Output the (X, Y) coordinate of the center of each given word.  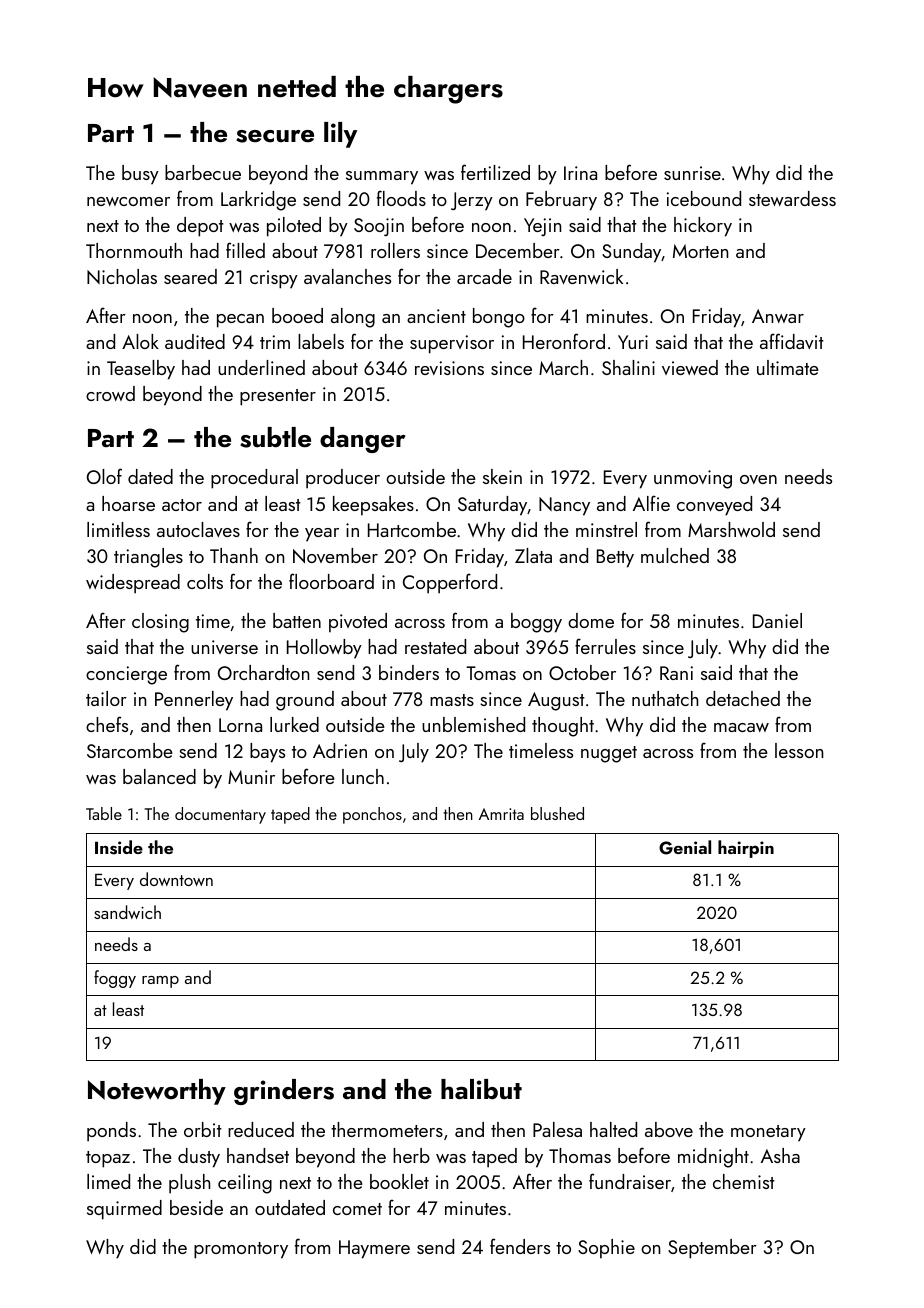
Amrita (501, 814)
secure (275, 136)
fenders (520, 1246)
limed (108, 1181)
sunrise (692, 173)
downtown (176, 879)
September (712, 1249)
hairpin (746, 849)
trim (275, 342)
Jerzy (472, 201)
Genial (685, 847)
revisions (449, 368)
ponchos (372, 815)
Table (104, 813)
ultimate (788, 367)
